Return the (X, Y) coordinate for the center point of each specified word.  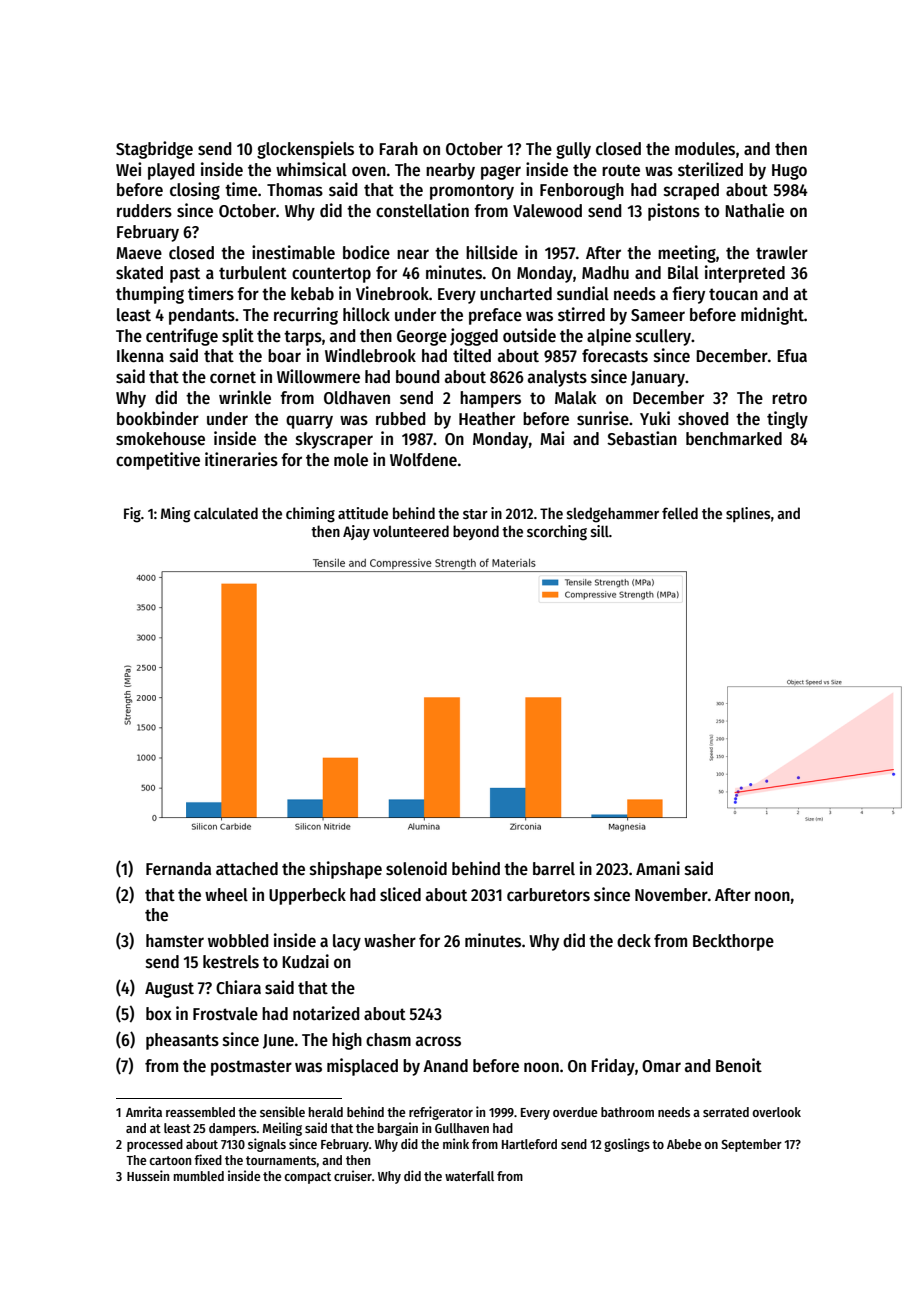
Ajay (356, 532)
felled (680, 513)
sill (600, 531)
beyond (476, 532)
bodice (366, 252)
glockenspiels (305, 150)
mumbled (199, 1176)
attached (247, 869)
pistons (674, 212)
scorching (557, 533)
